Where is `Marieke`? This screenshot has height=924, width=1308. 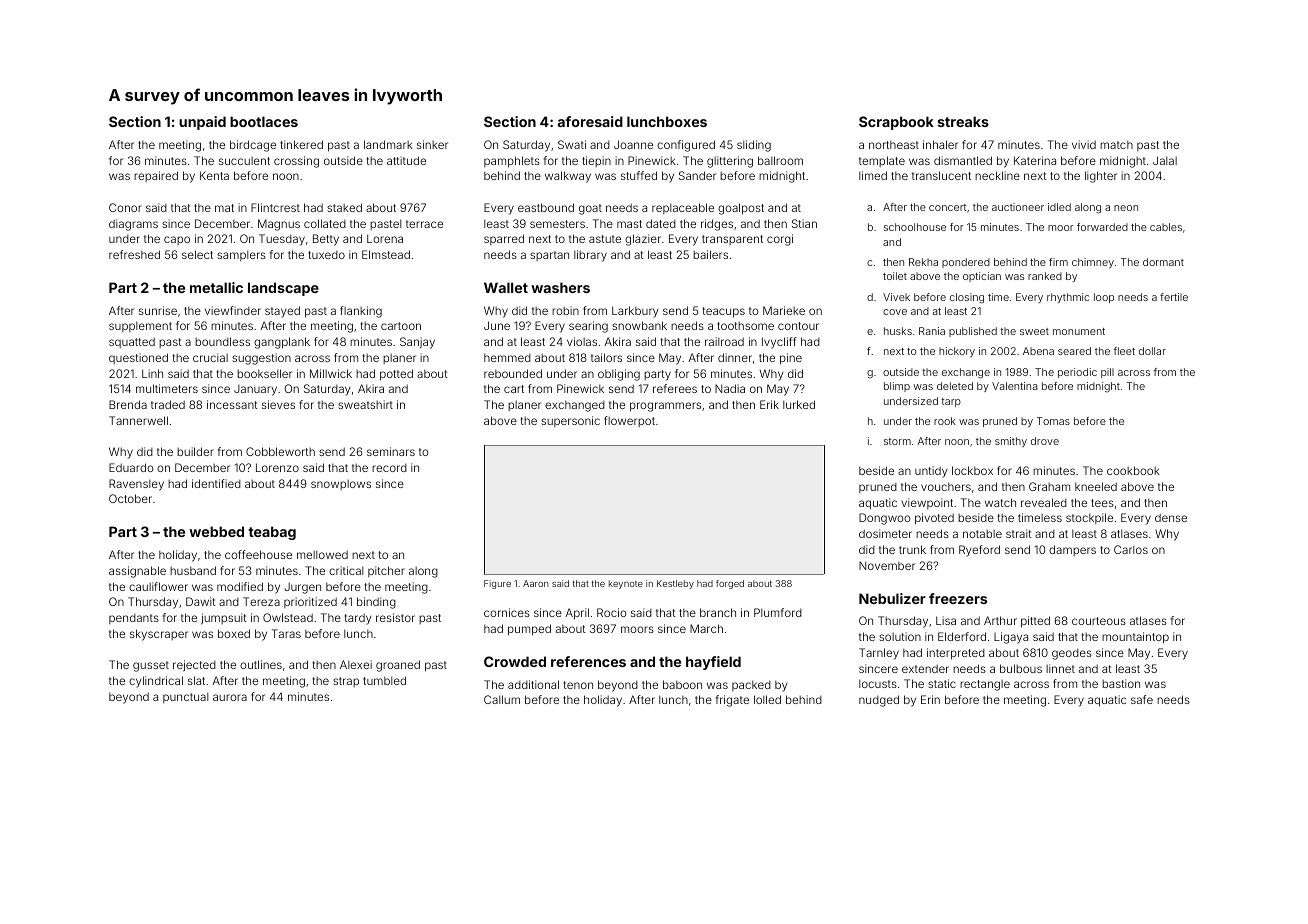 Marieke is located at coordinates (784, 310).
